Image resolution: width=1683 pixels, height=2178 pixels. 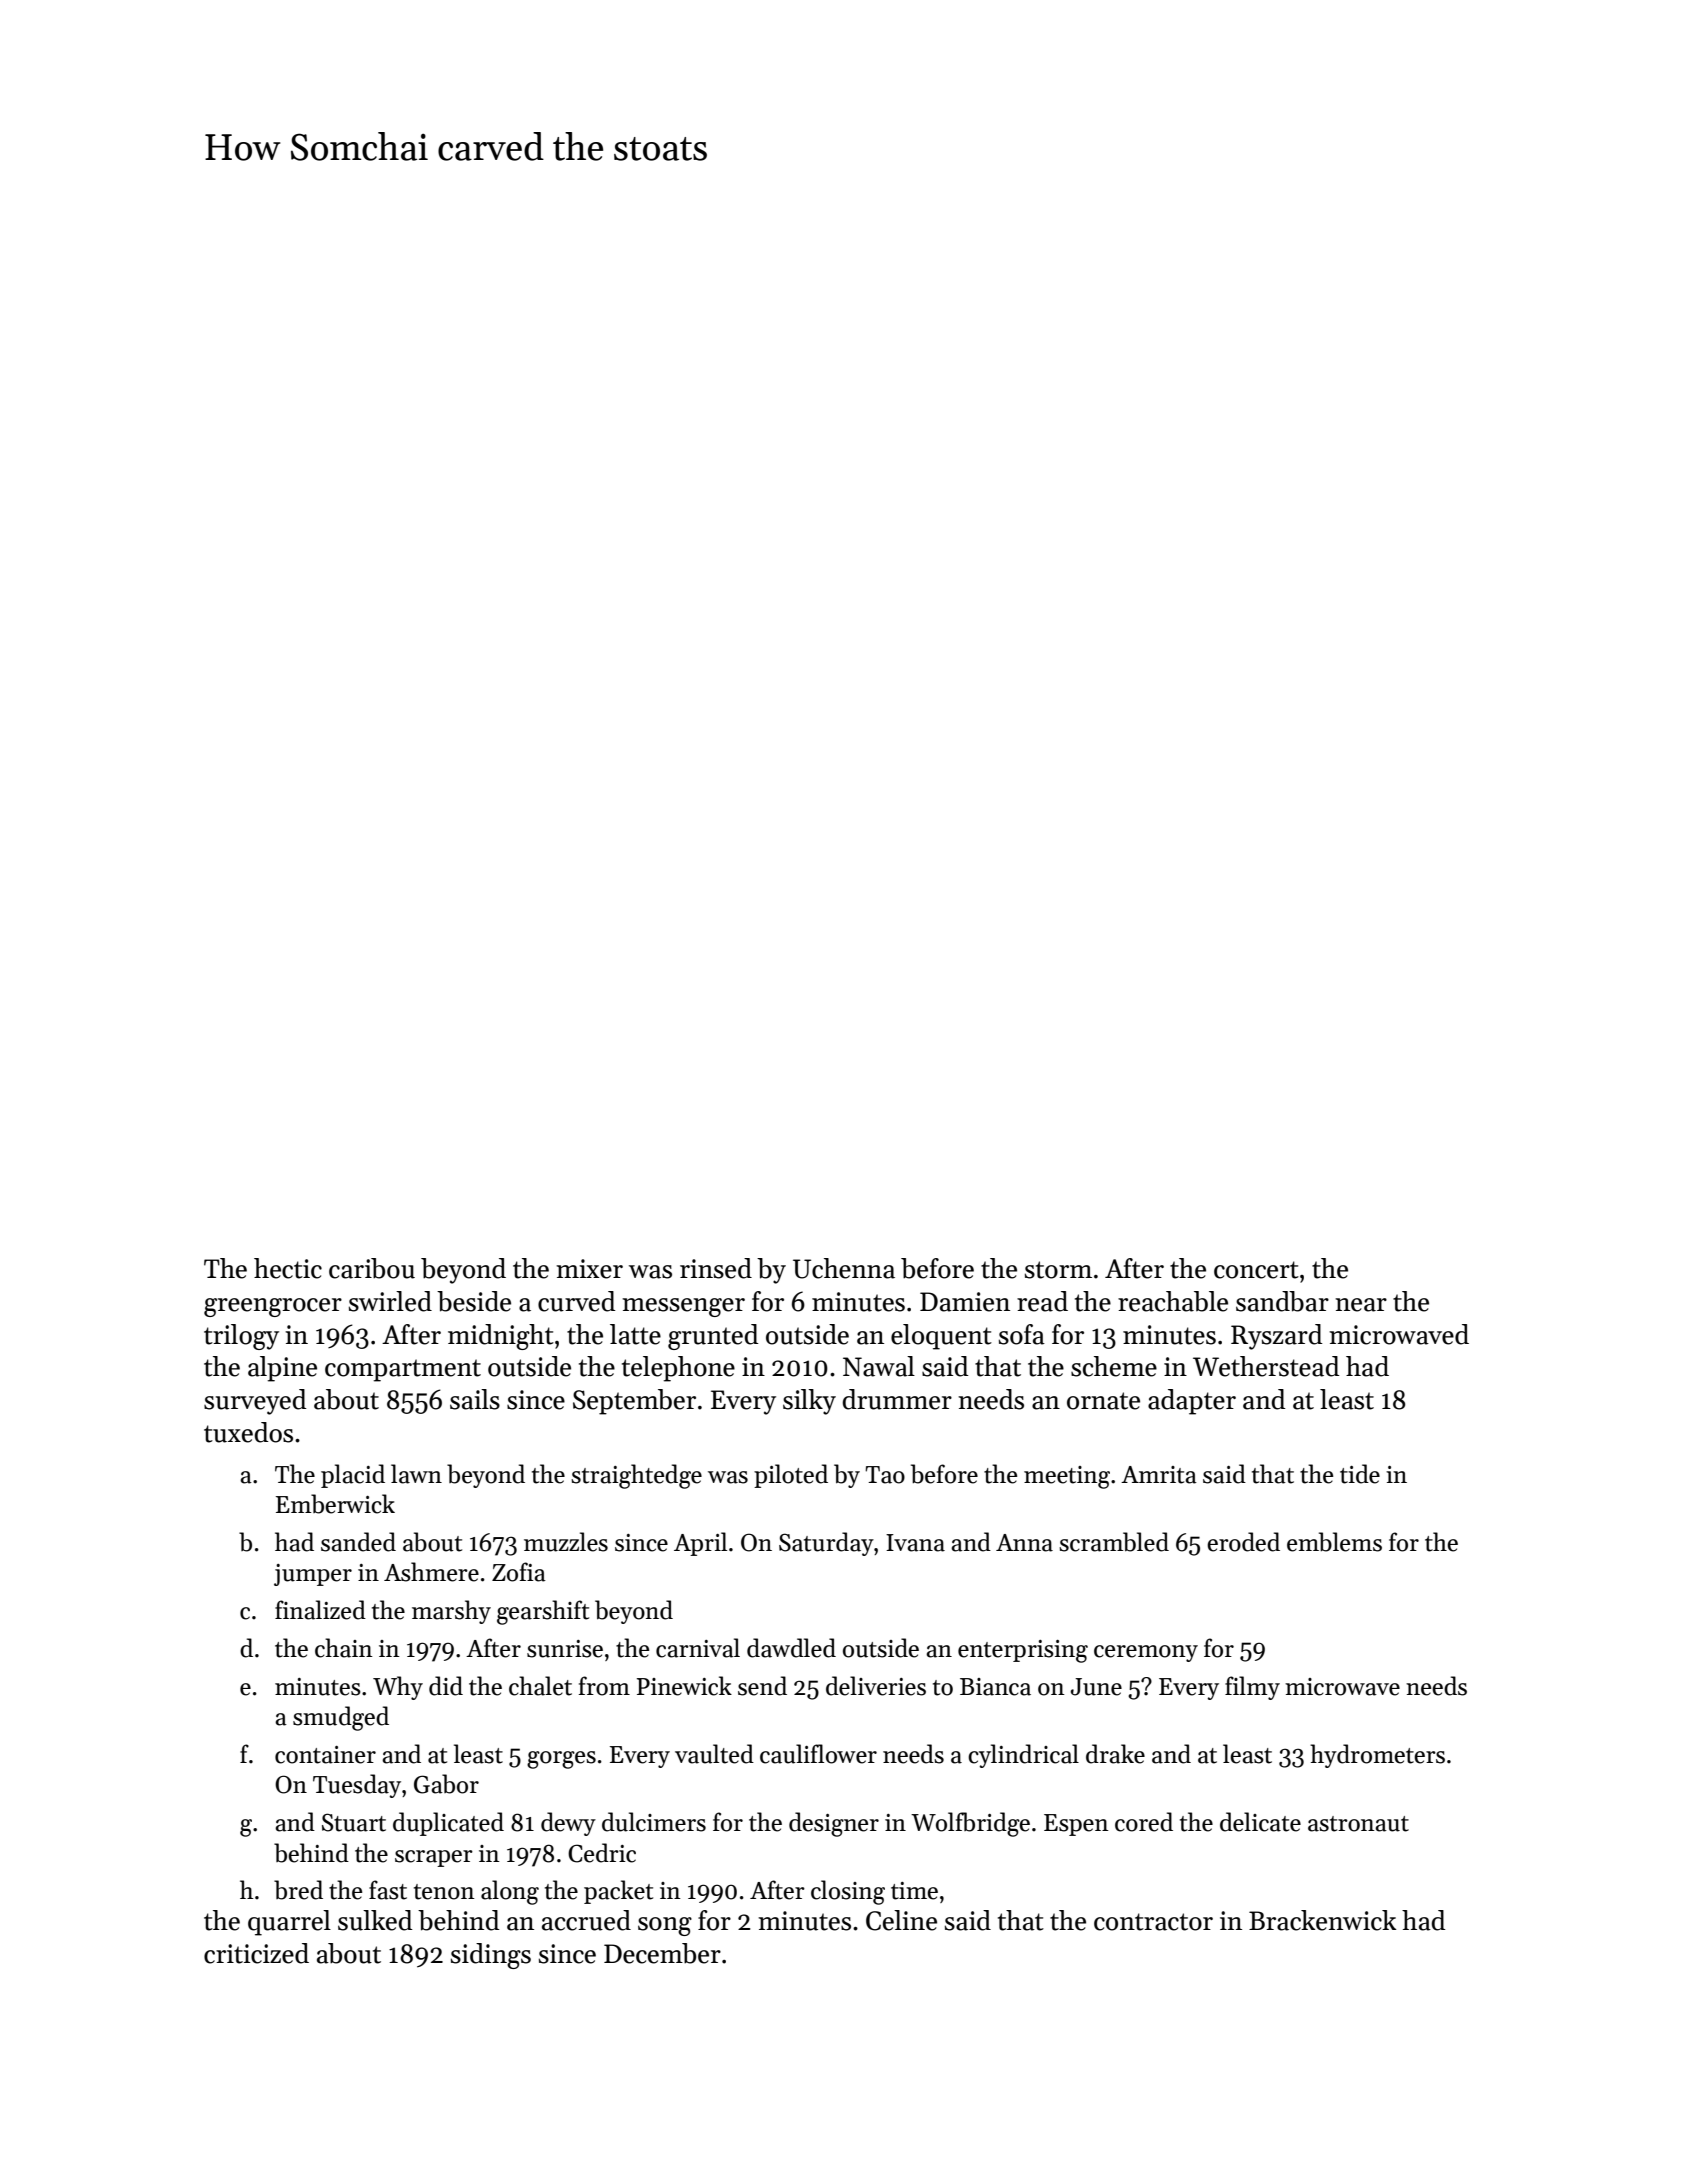 I want to click on gorges, so click(x=561, y=1760).
